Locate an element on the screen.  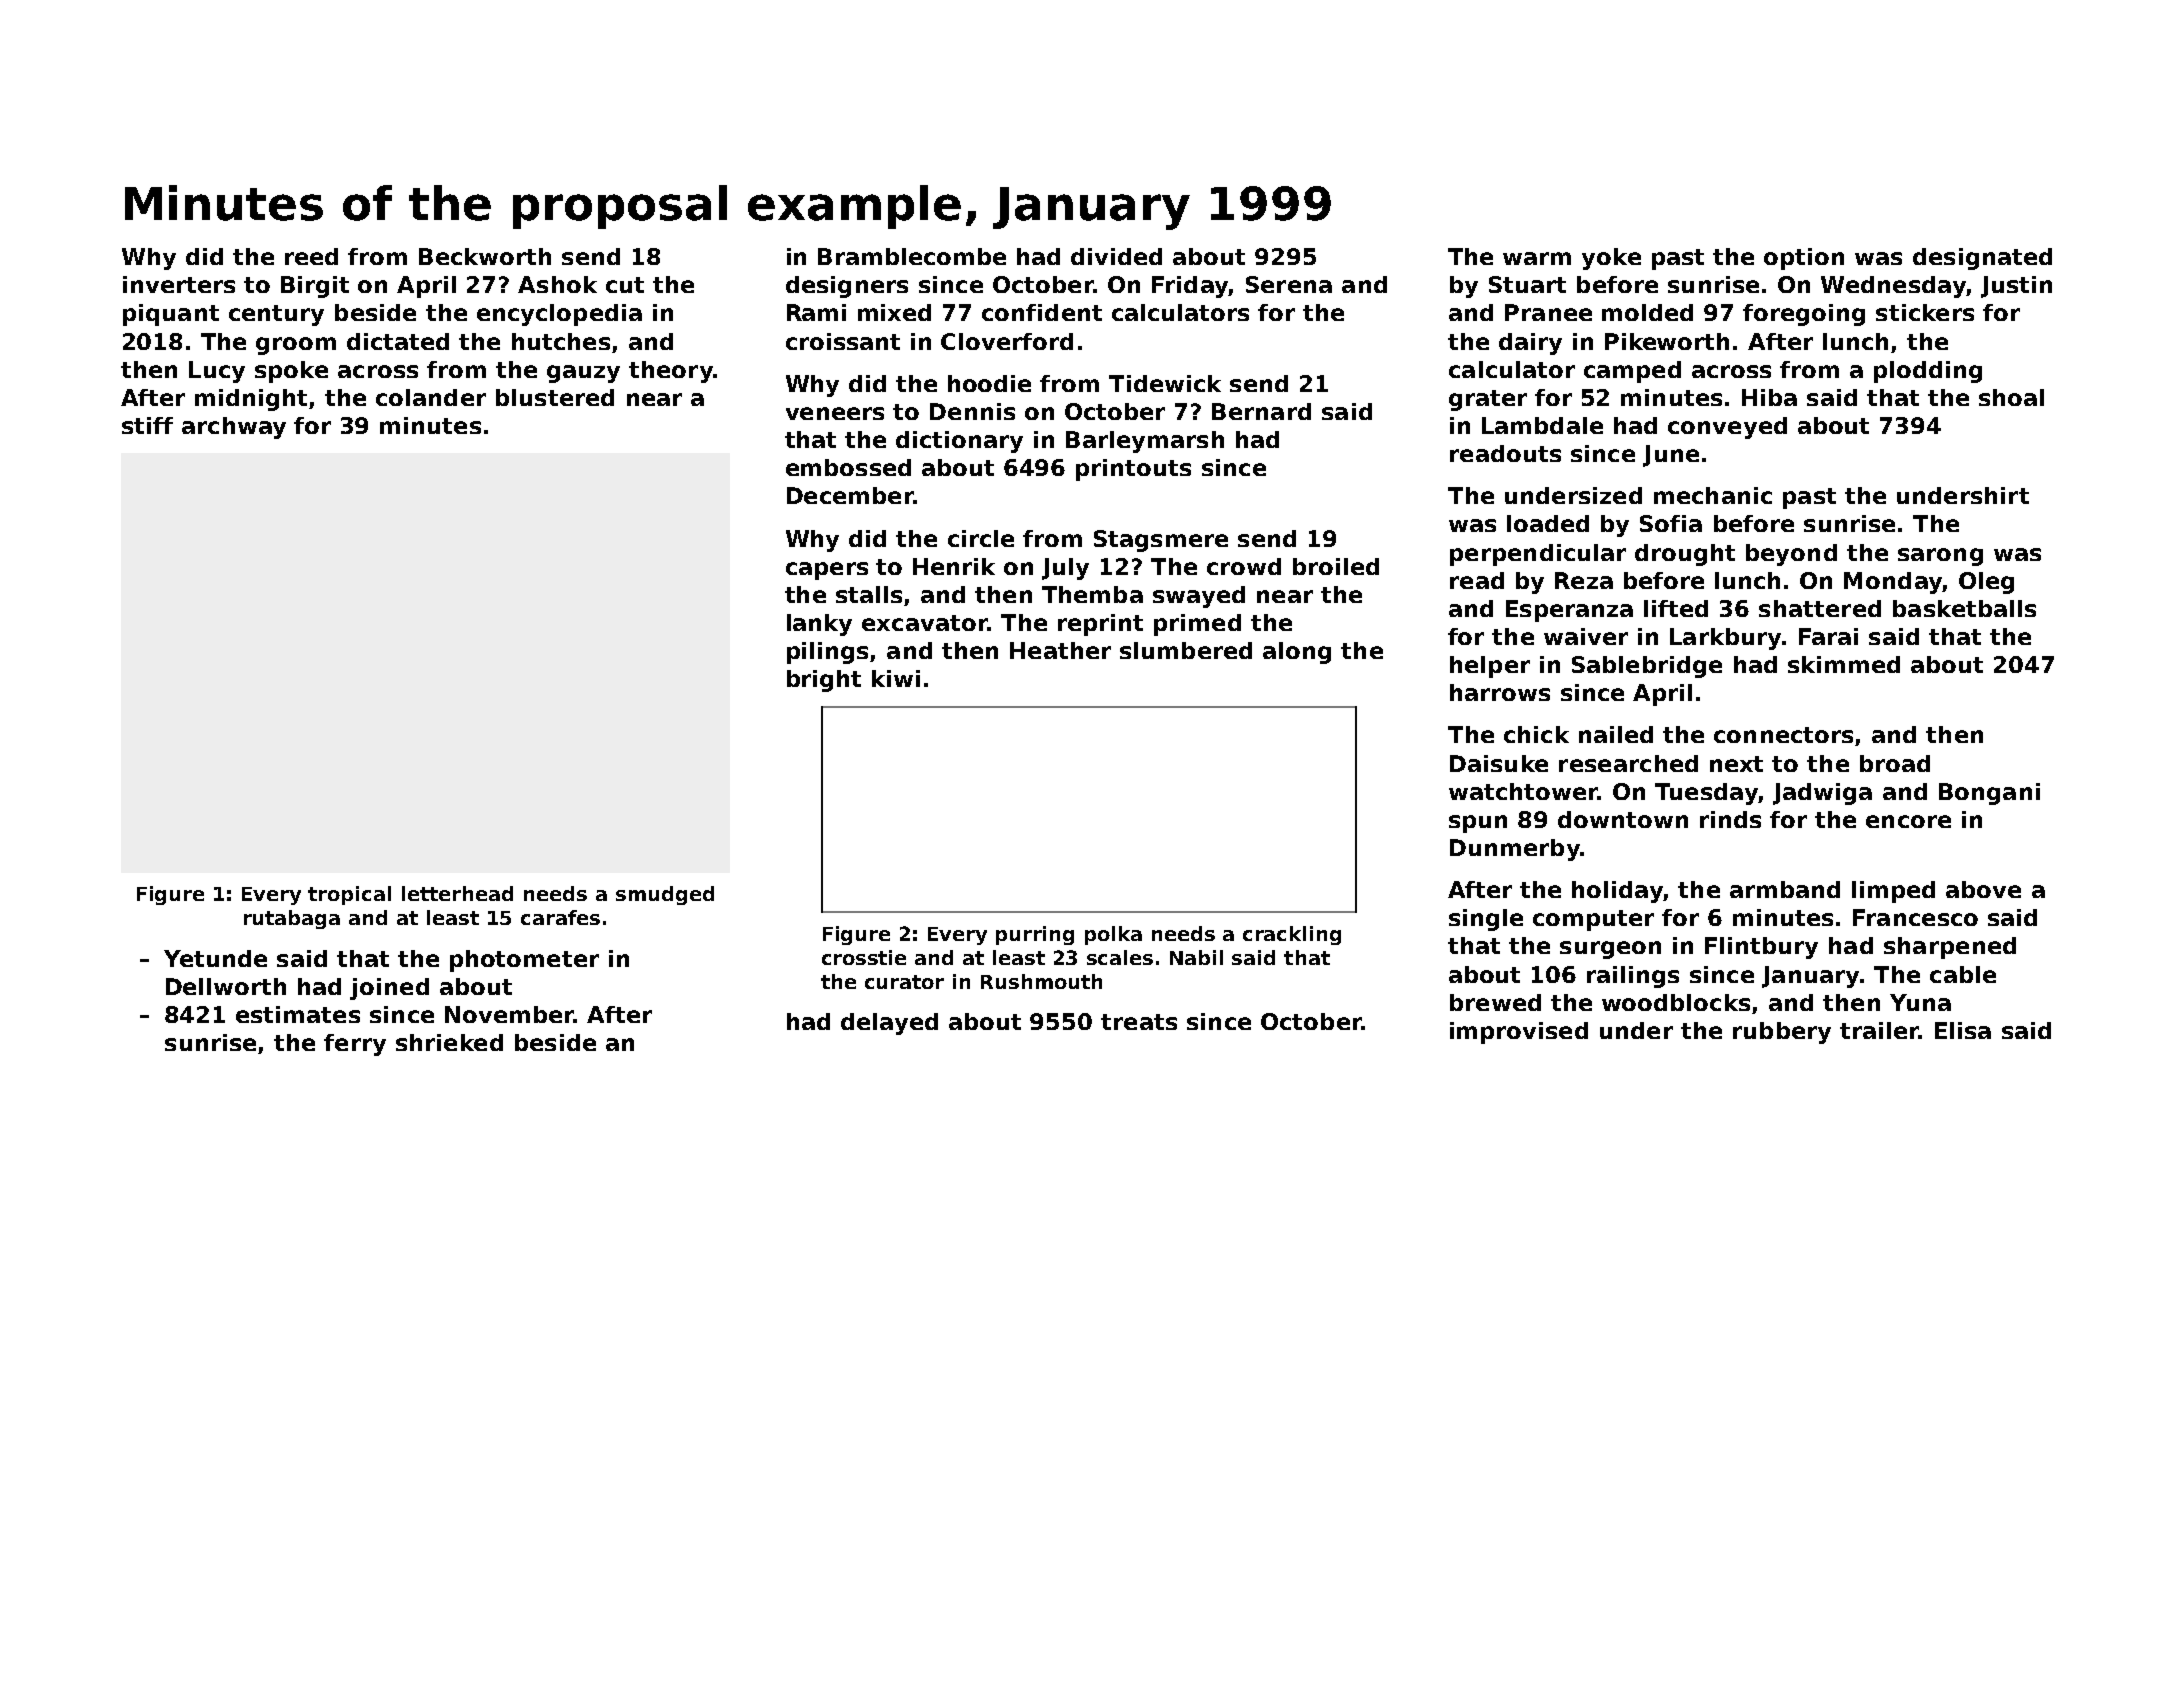
basketballs is located at coordinates (1964, 608).
